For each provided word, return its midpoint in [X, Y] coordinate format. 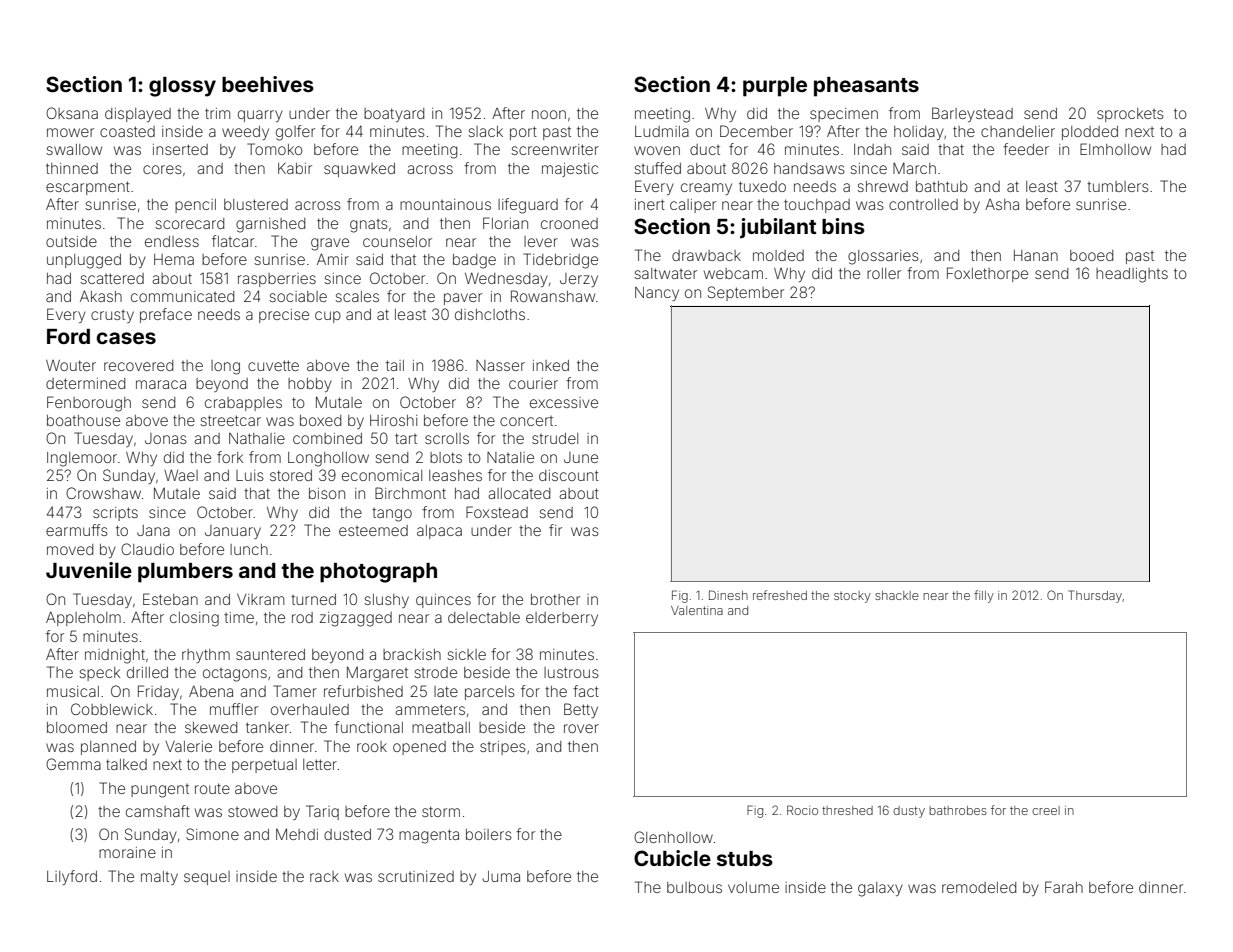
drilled [147, 672]
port [523, 133]
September [746, 293]
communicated [182, 296]
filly [984, 596]
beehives [268, 84]
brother [555, 599]
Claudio [147, 549]
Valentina [697, 610]
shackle [897, 595]
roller [884, 273]
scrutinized [416, 876]
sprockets [1130, 115]
